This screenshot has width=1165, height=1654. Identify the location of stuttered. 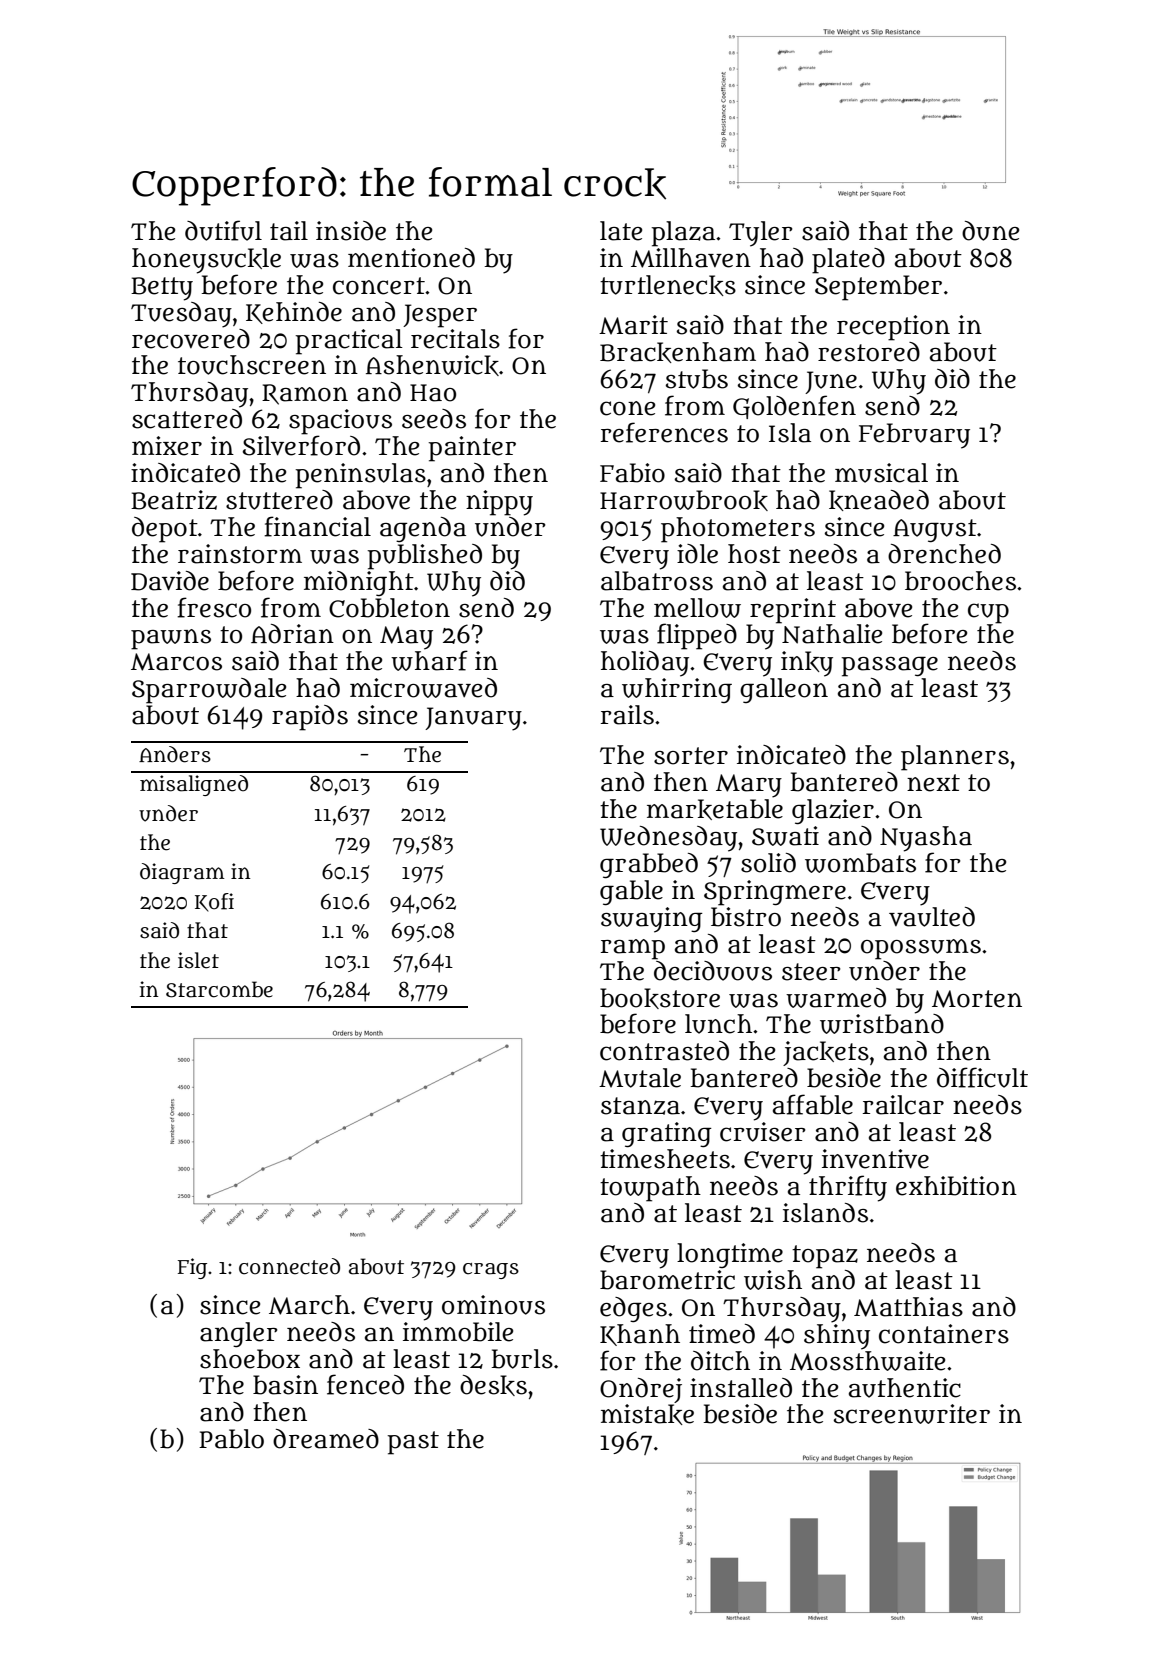
(279, 500).
